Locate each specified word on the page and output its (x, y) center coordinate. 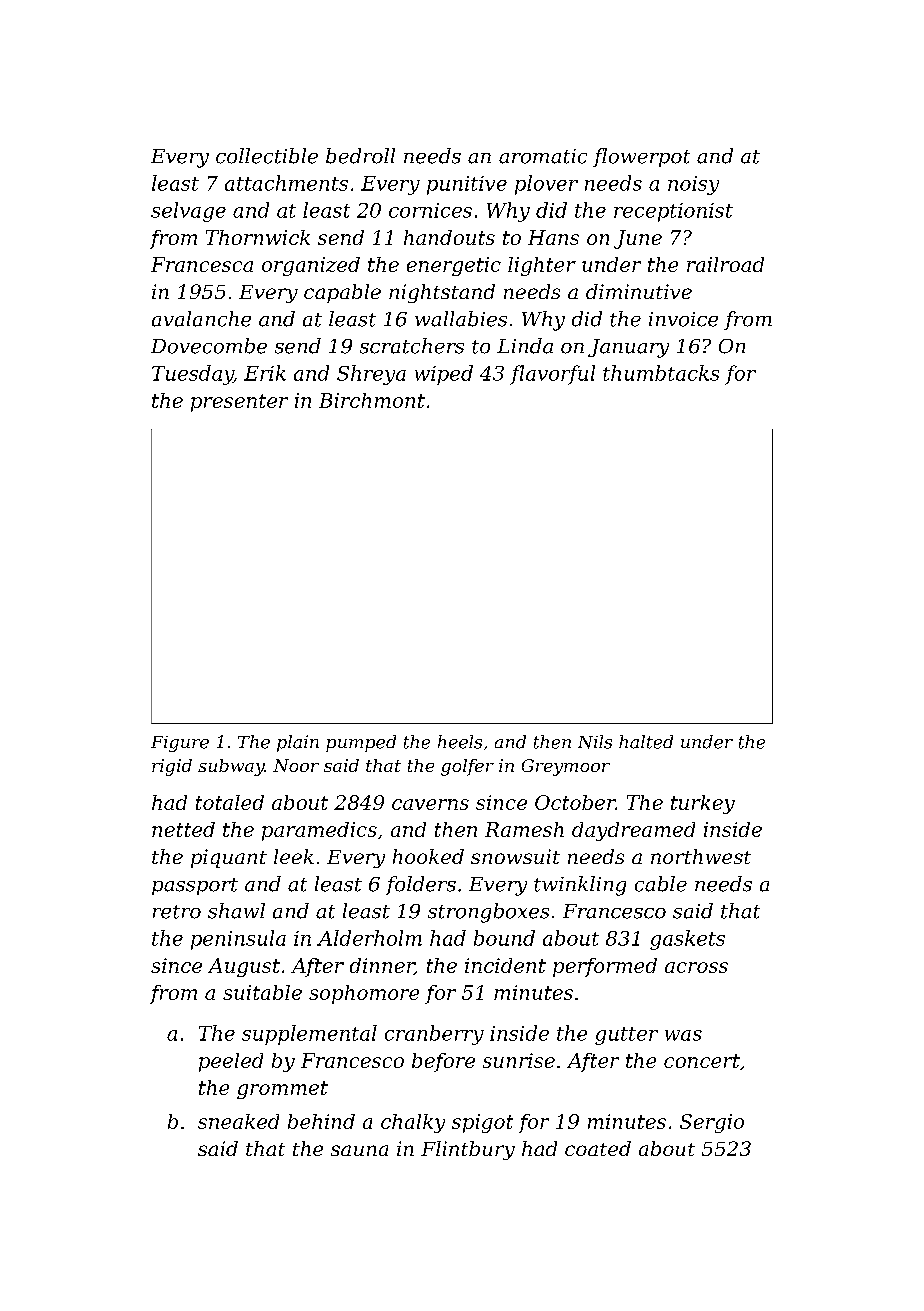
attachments (286, 183)
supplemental (309, 1035)
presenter (239, 403)
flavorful (552, 375)
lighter (542, 266)
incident (505, 965)
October (575, 802)
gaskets (687, 940)
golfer (467, 767)
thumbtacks (661, 373)
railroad (725, 264)
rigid (172, 767)
